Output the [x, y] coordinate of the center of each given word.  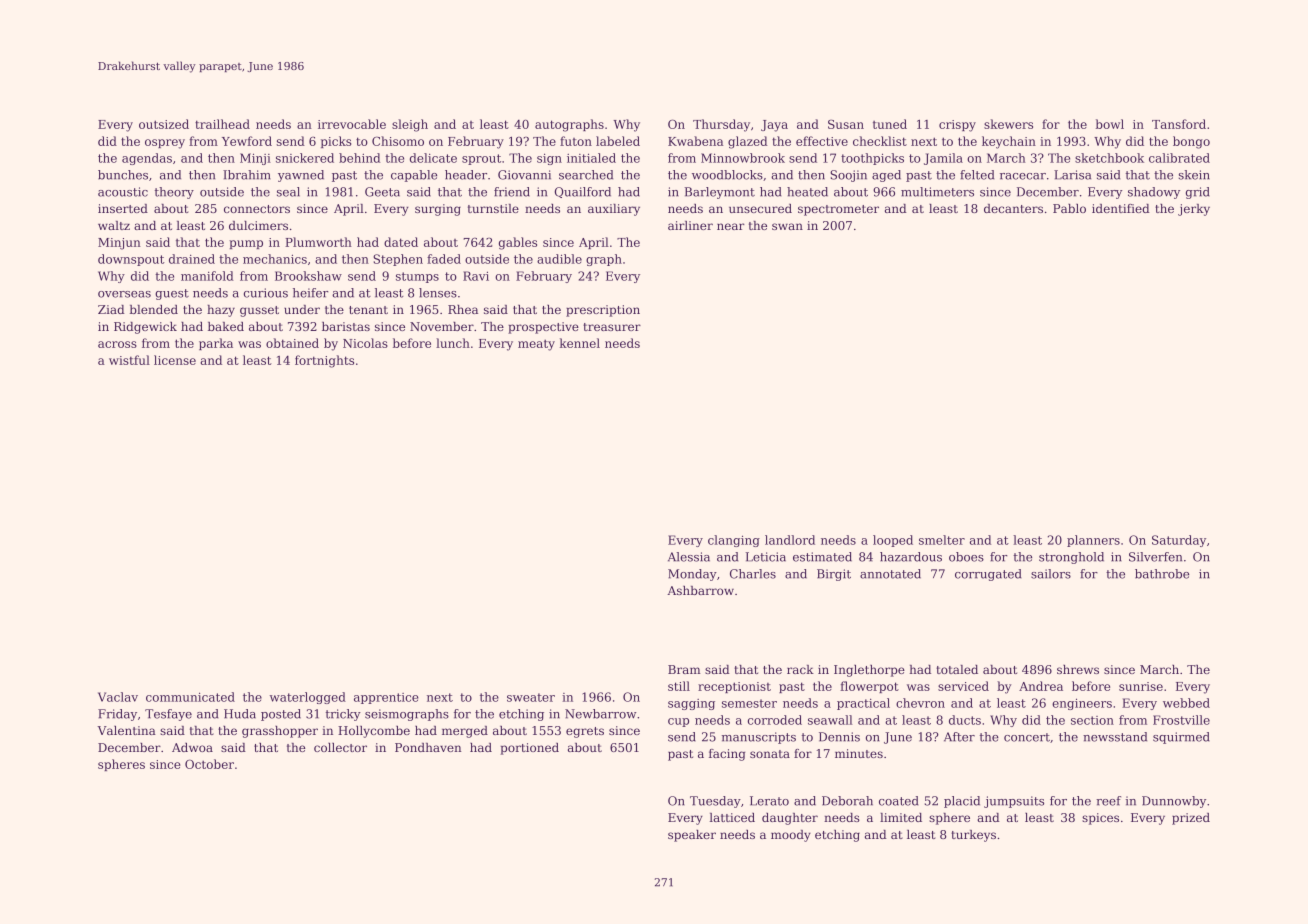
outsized [164, 124]
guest [172, 294]
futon [576, 141]
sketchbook [1109, 158]
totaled [957, 669]
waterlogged [308, 698]
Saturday [1179, 541]
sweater [531, 697]
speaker [692, 836]
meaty [536, 345]
